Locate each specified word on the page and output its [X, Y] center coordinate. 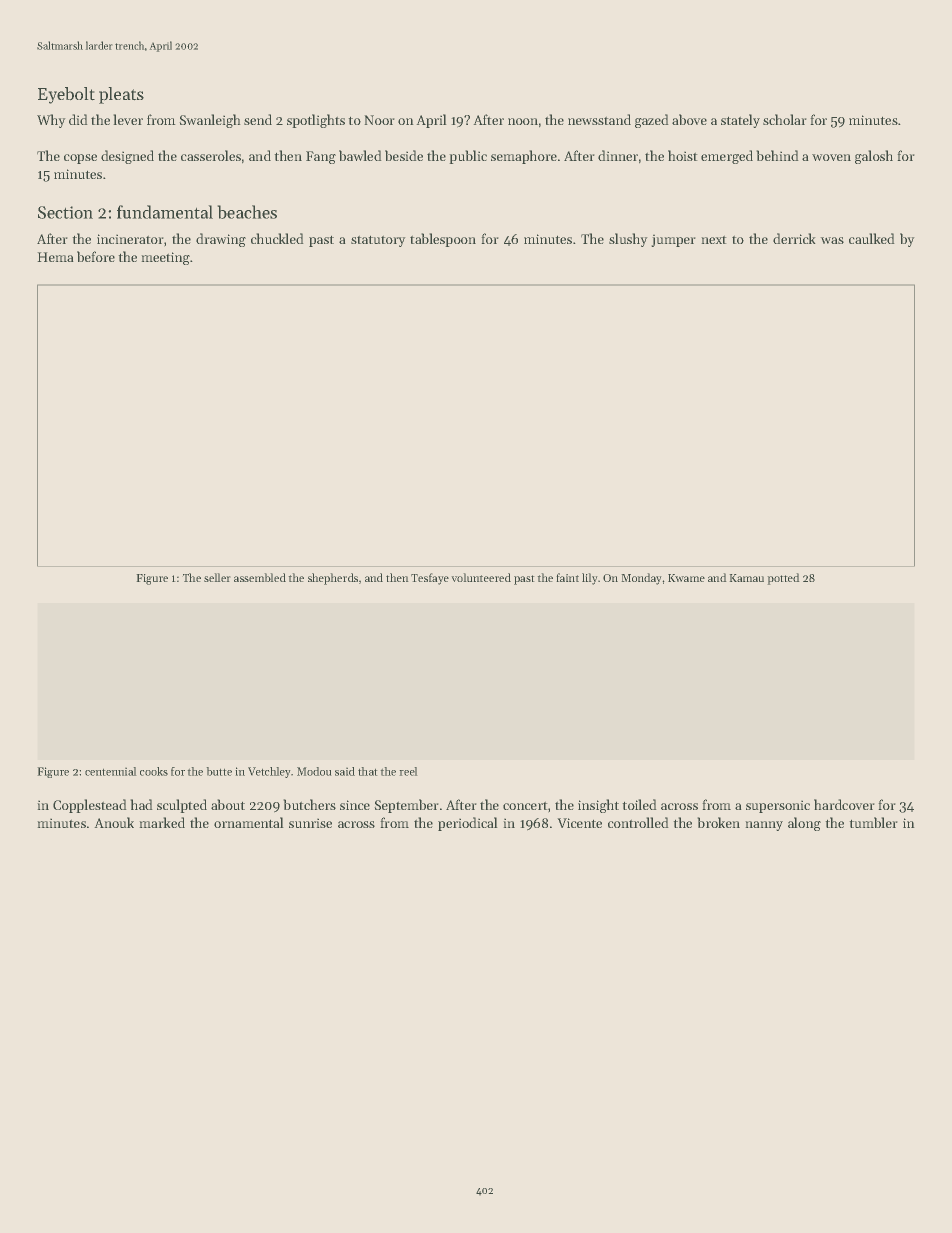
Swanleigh [210, 121]
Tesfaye [430, 579]
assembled [260, 577]
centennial [110, 771]
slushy [628, 240]
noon [523, 121]
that [367, 771]
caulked [871, 238]
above [689, 119]
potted [783, 579]
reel [408, 771]
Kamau [747, 578]
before [96, 256]
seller [217, 577]
